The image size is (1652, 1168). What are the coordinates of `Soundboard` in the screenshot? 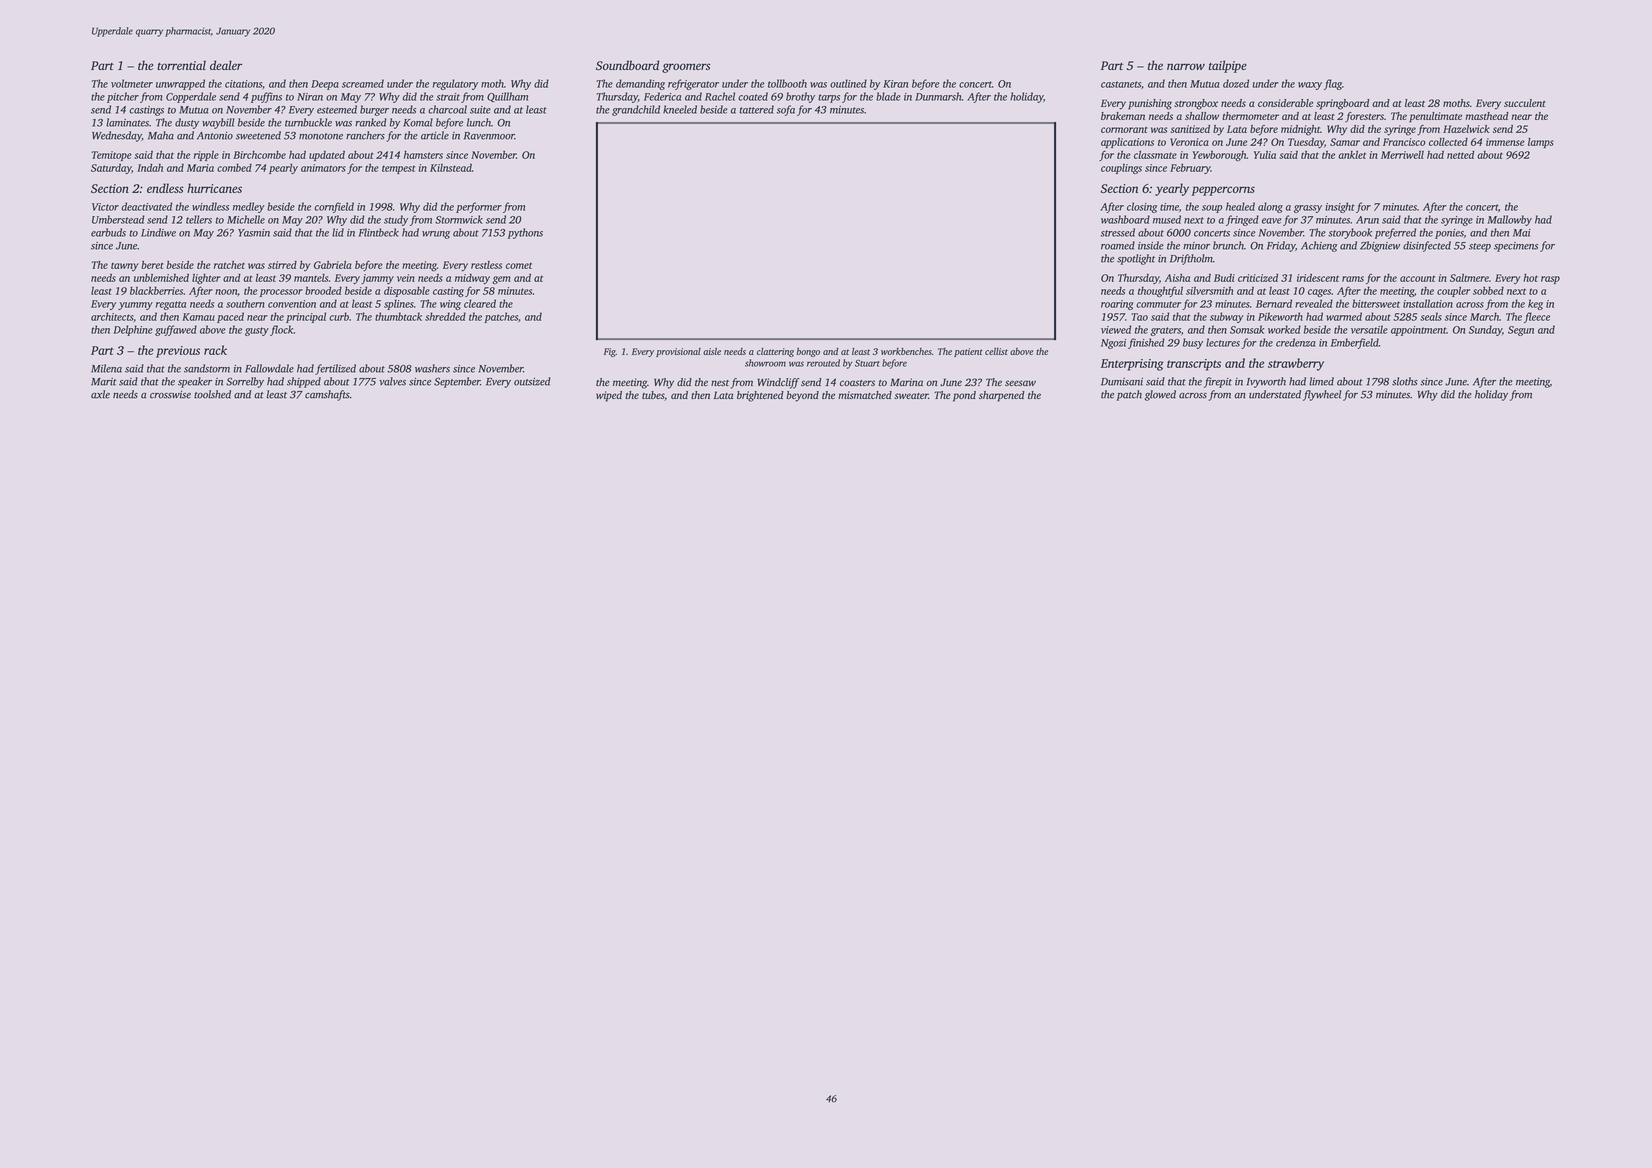 It's located at (627, 65).
